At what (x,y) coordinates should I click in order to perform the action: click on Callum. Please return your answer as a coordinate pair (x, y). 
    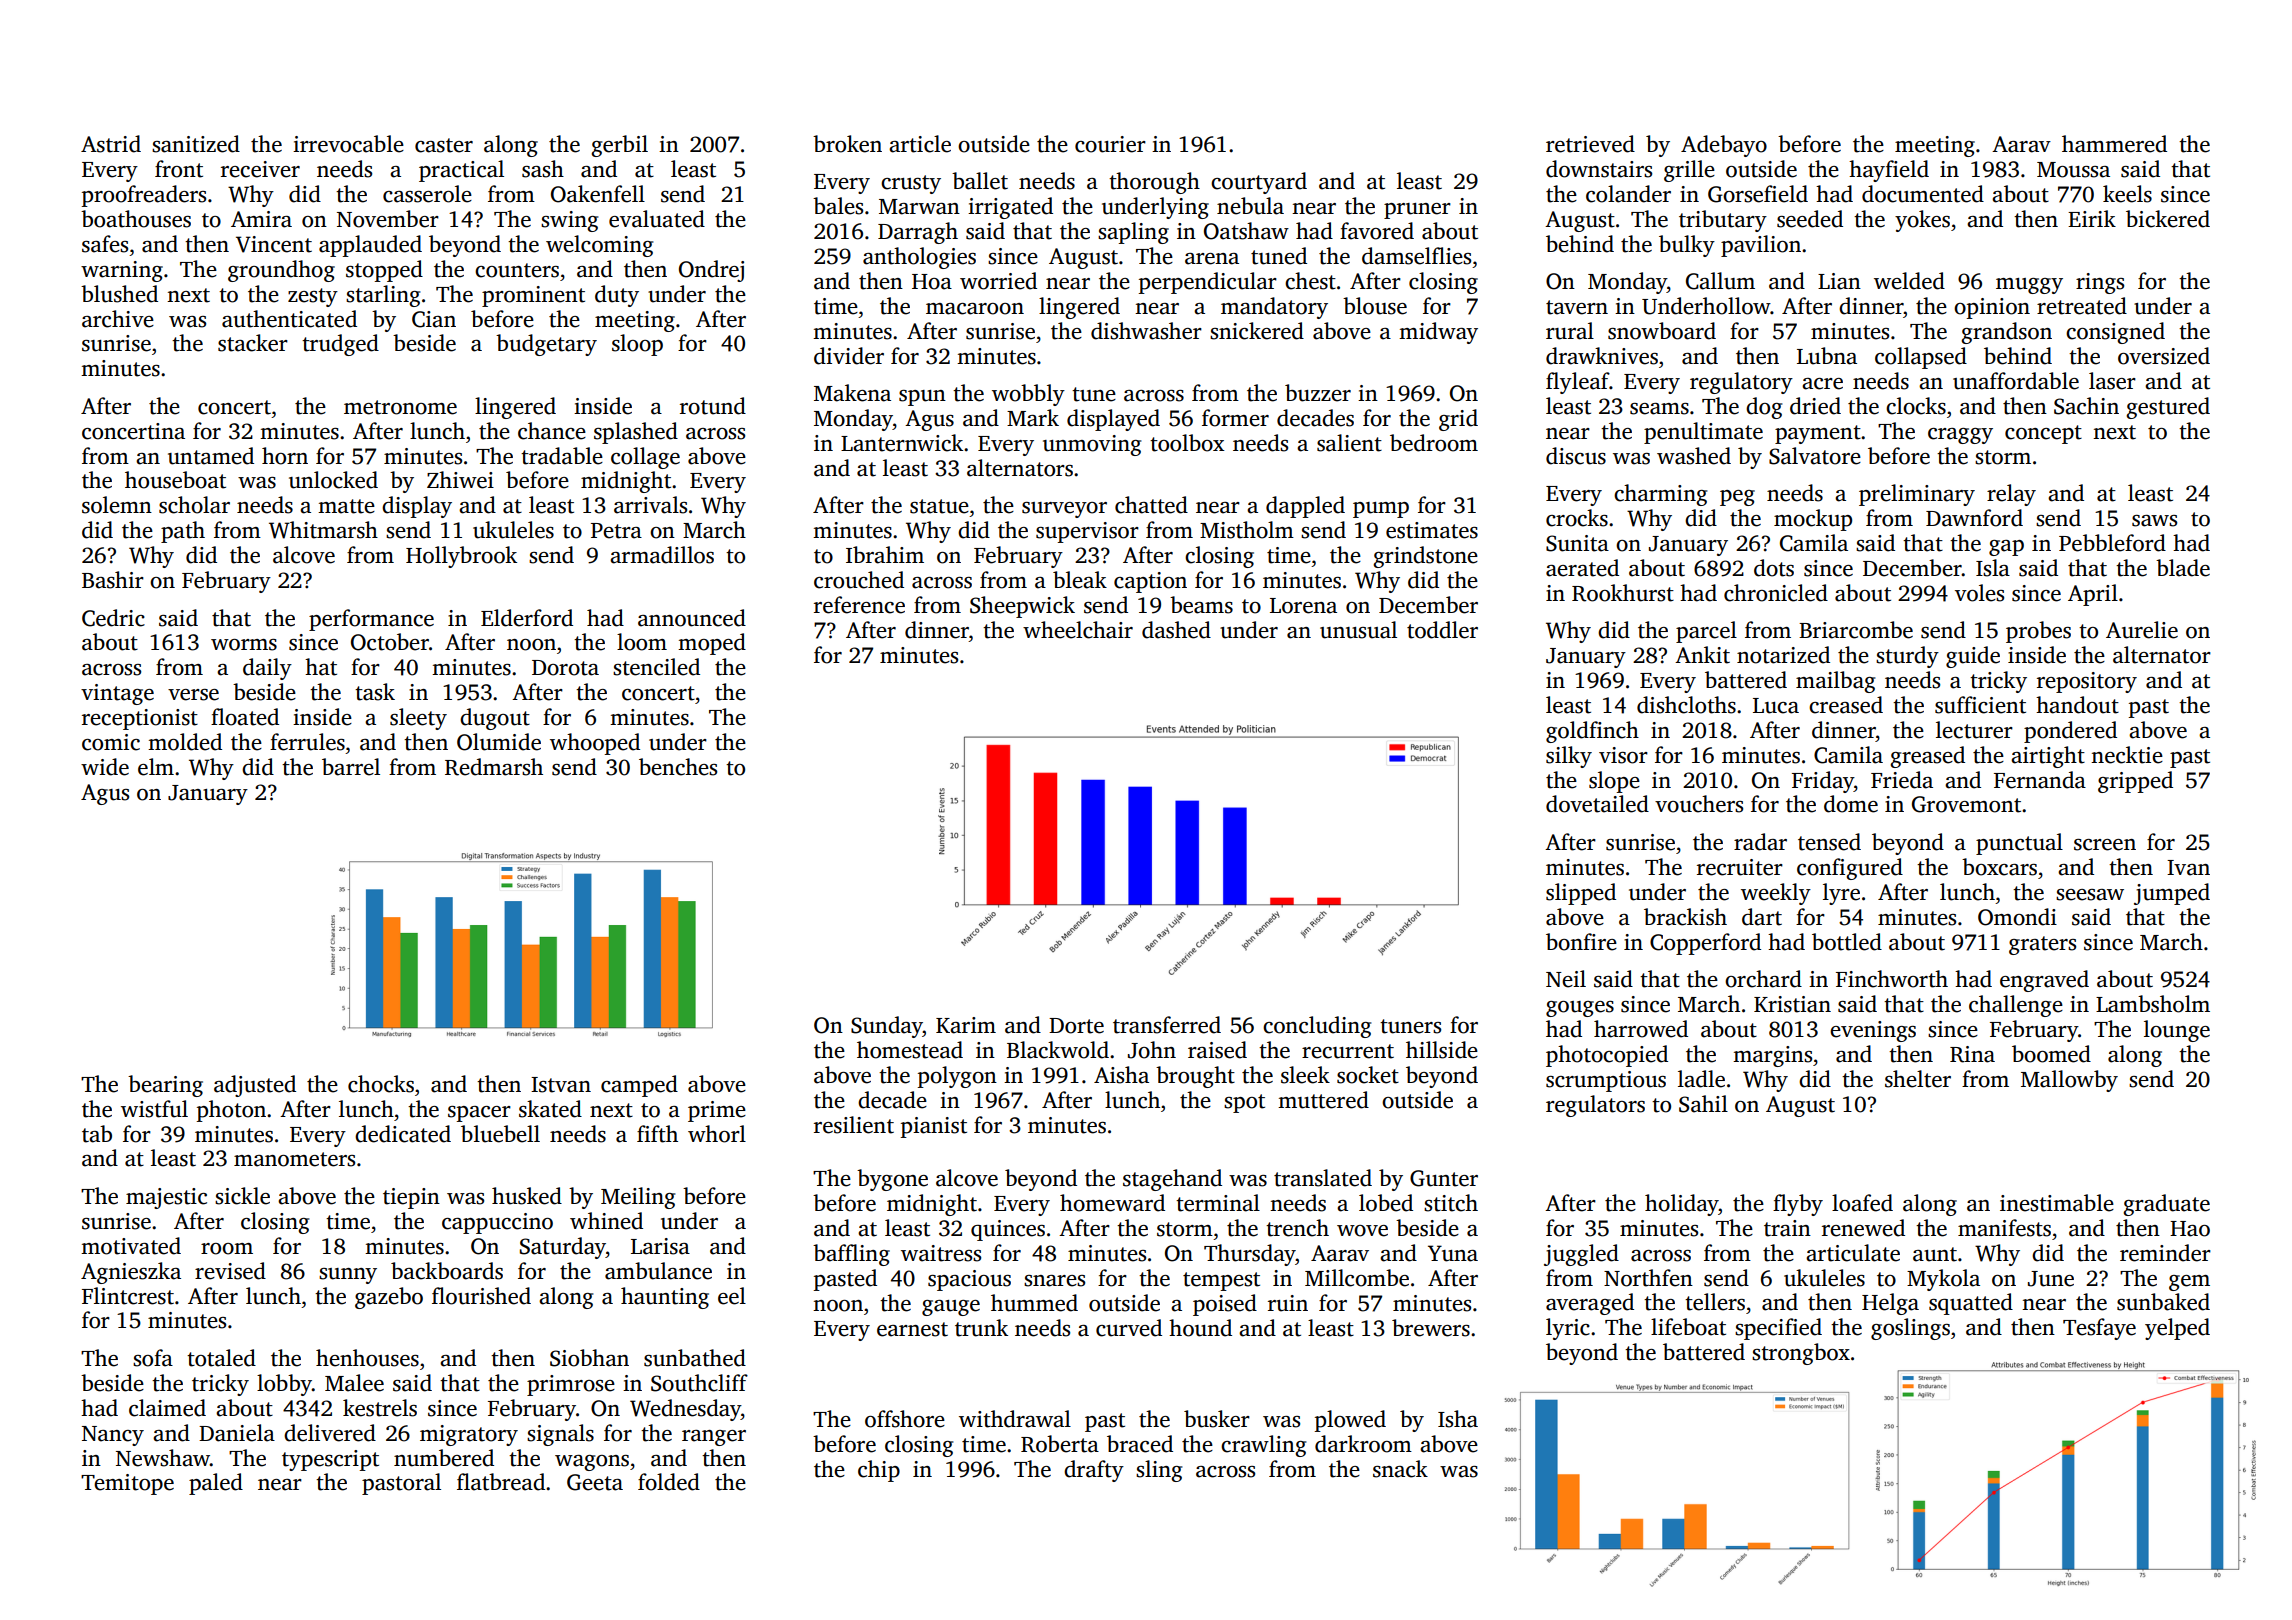
    Looking at the image, I should click on (1720, 281).
